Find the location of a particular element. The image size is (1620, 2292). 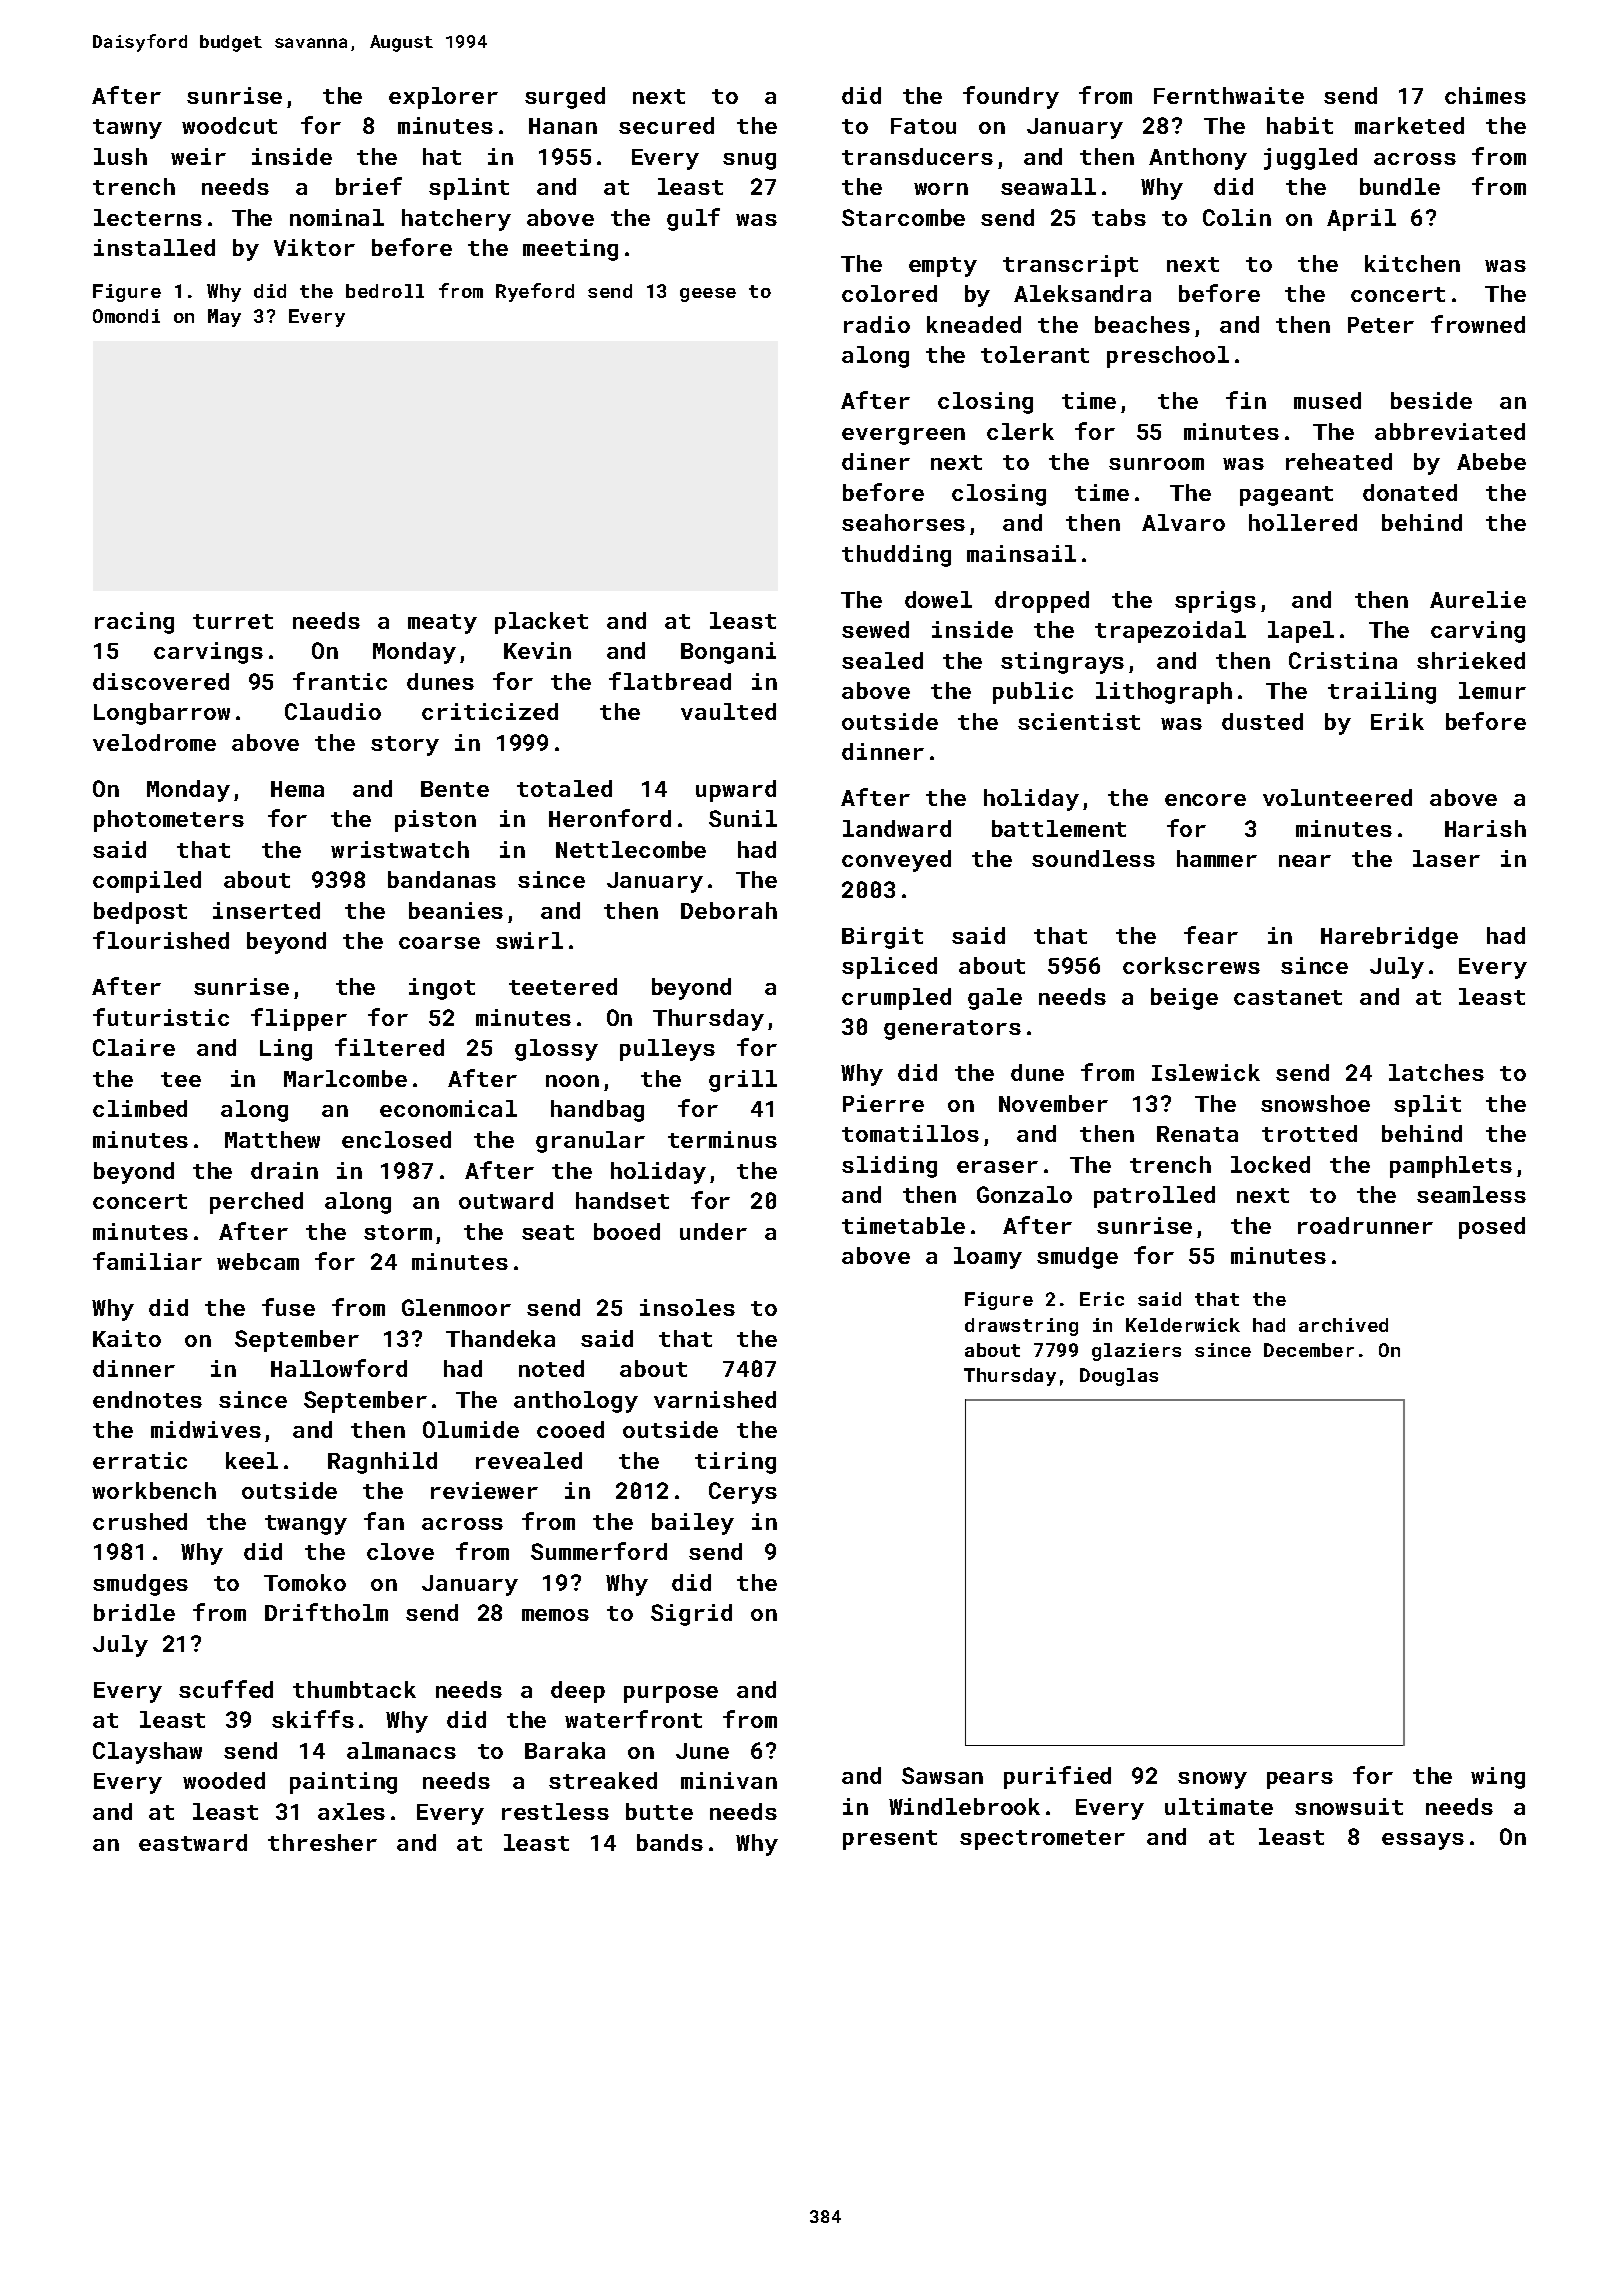

racing is located at coordinates (134, 623).
